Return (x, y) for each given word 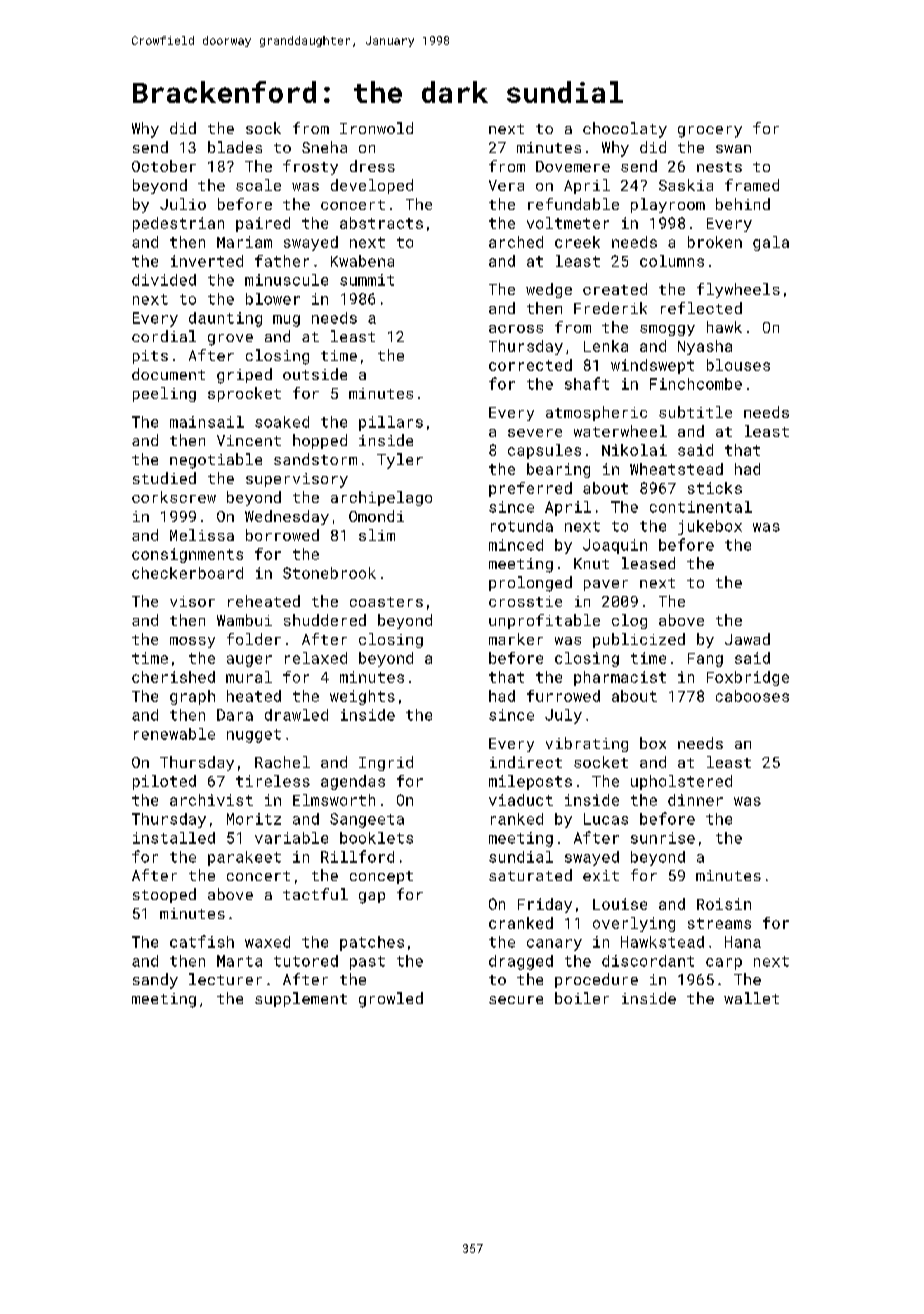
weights (362, 697)
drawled (296, 715)
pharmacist (620, 678)
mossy (192, 642)
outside (315, 374)
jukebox (710, 527)
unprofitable (544, 621)
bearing (558, 470)
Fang (705, 660)
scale (258, 185)
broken (715, 242)
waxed (267, 942)
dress (372, 166)
